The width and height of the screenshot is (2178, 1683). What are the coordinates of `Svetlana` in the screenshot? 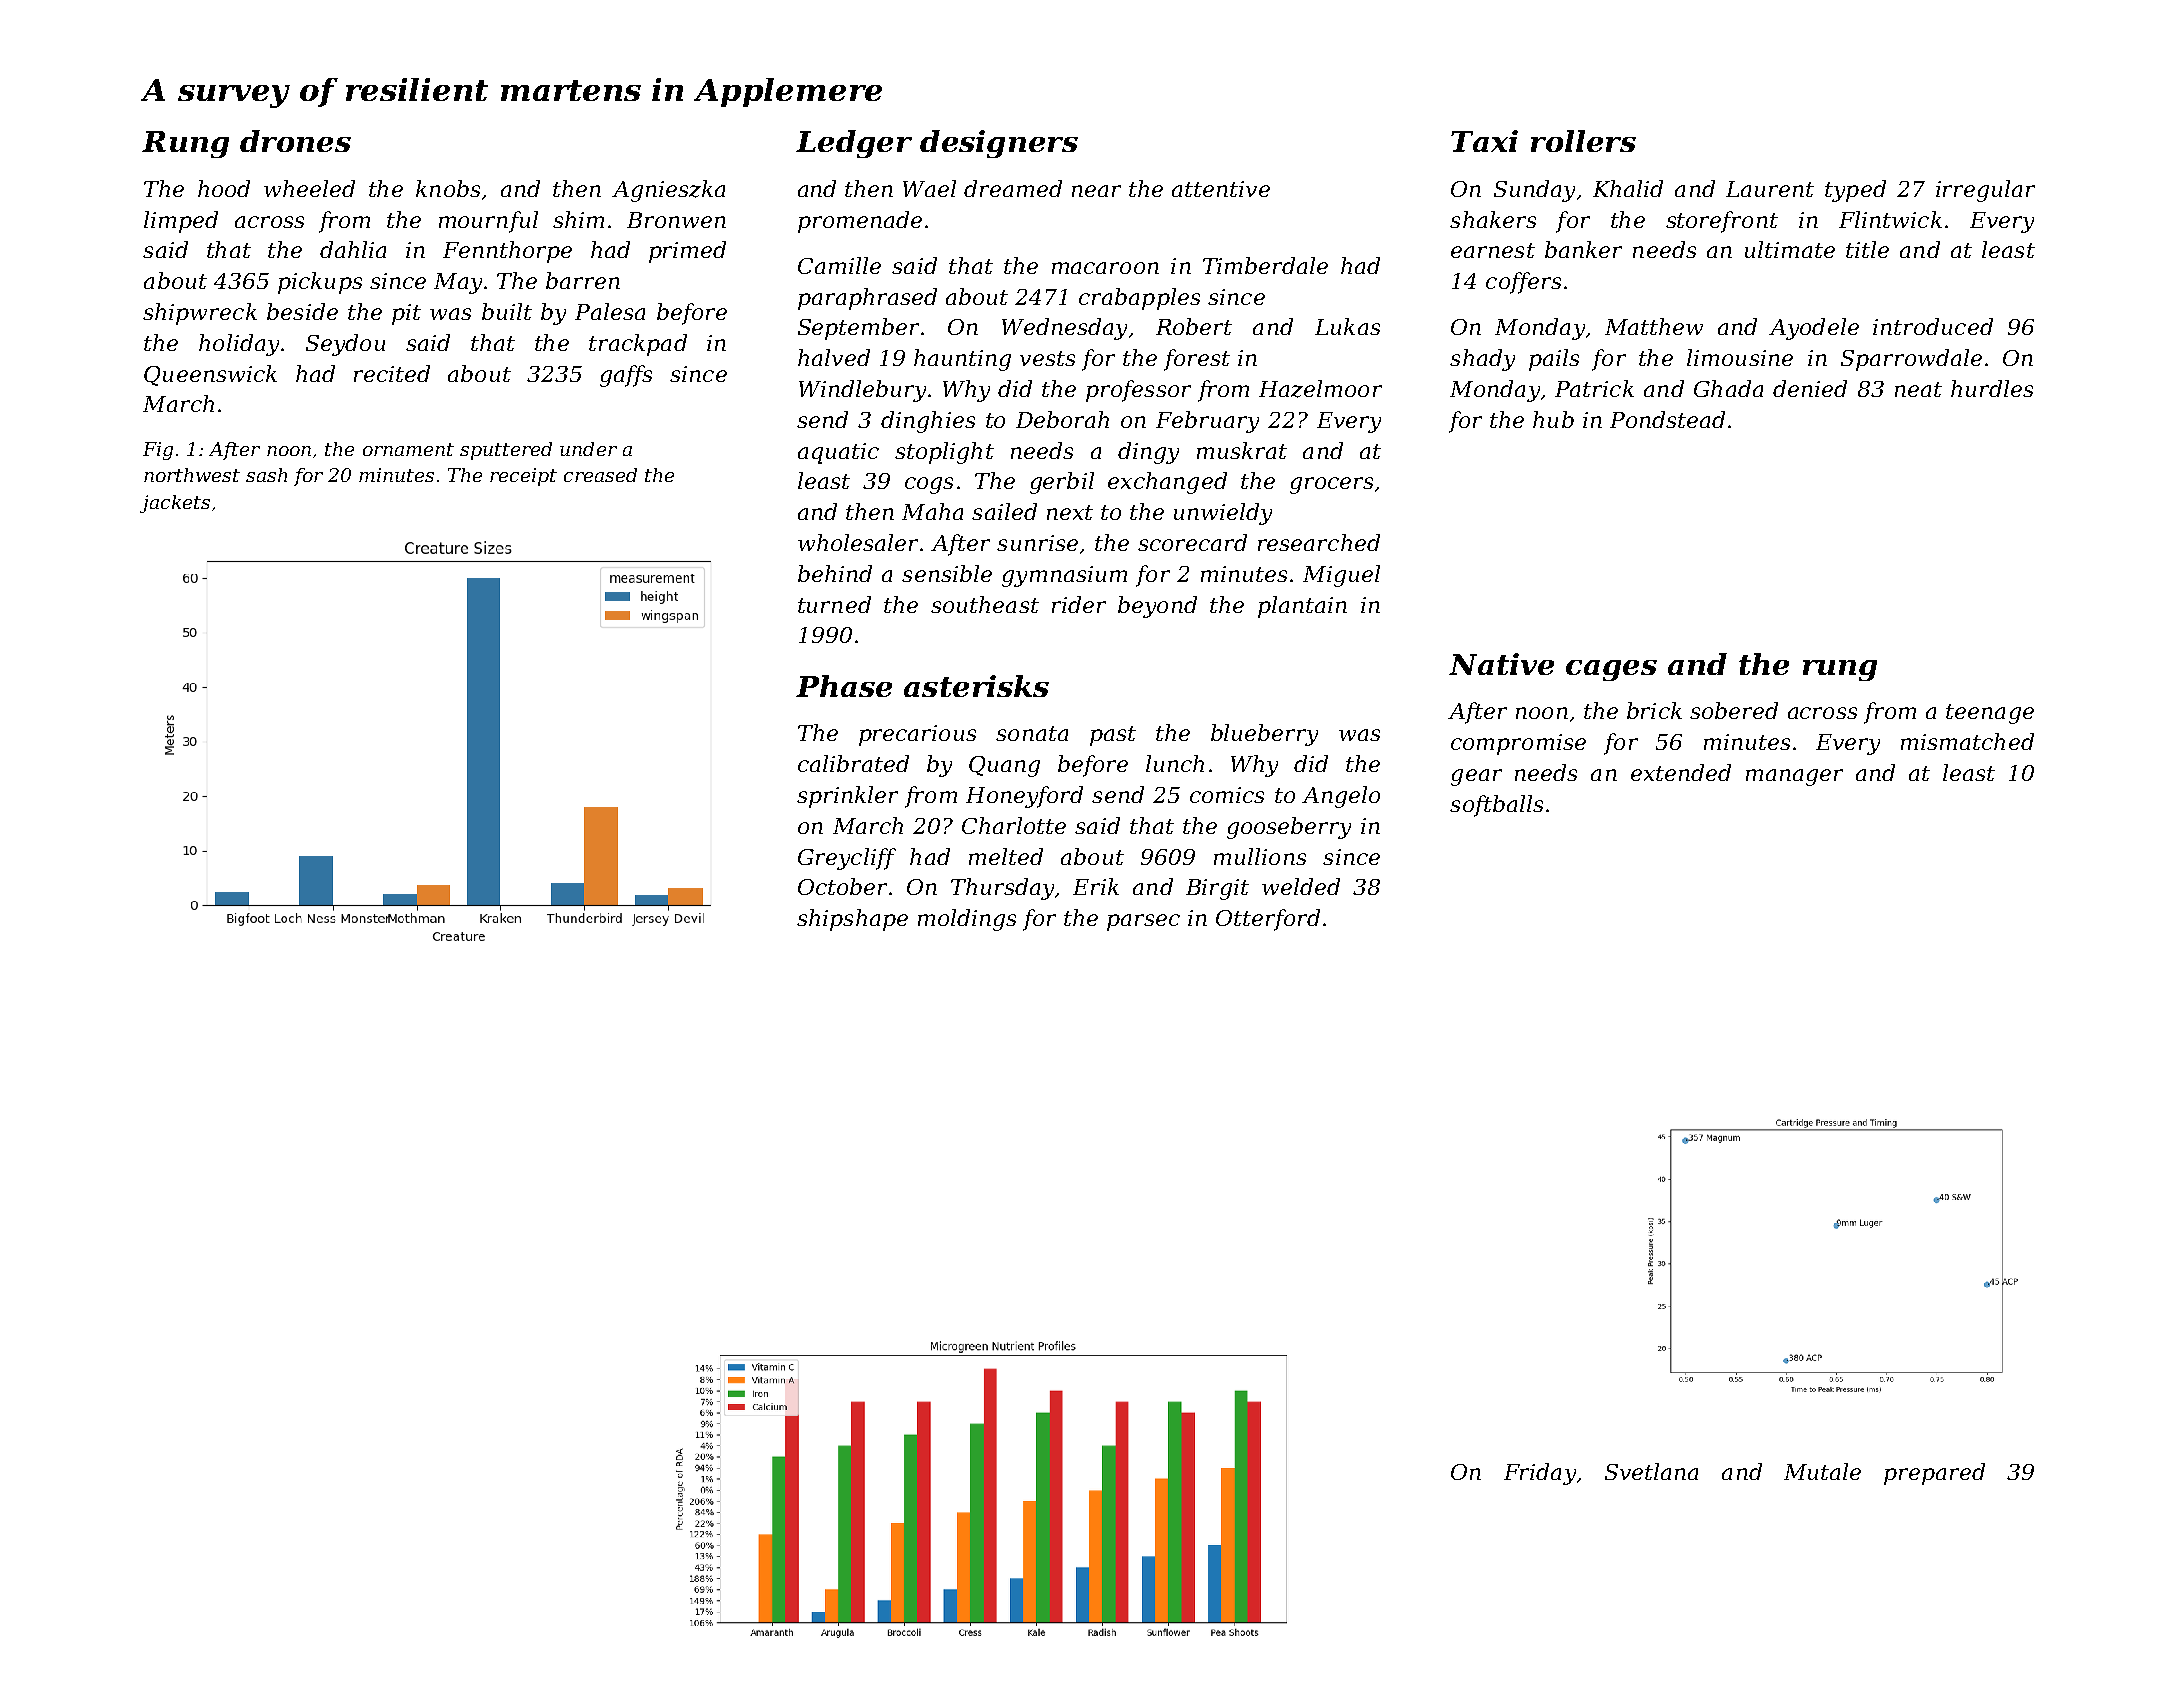 It's located at (1651, 1471).
